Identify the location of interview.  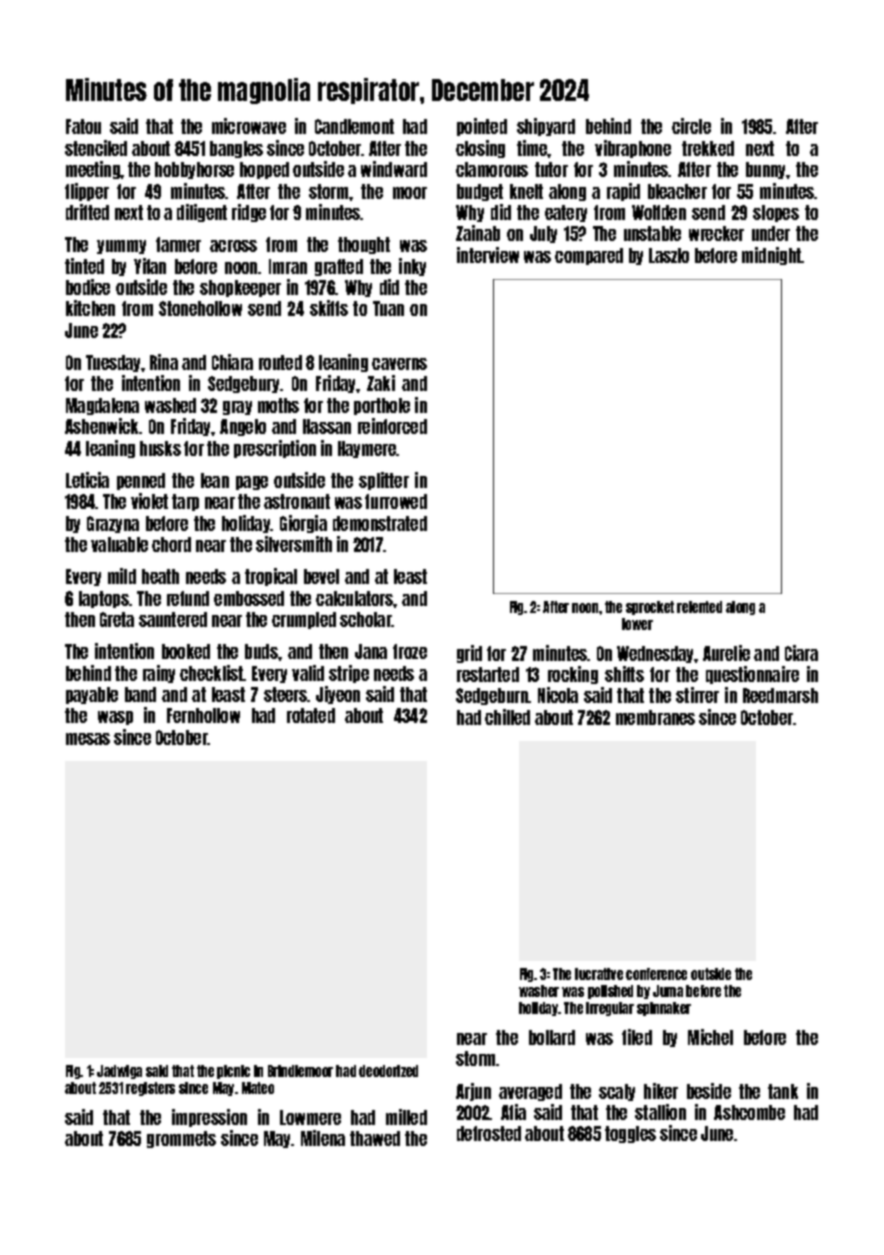
(488, 255).
